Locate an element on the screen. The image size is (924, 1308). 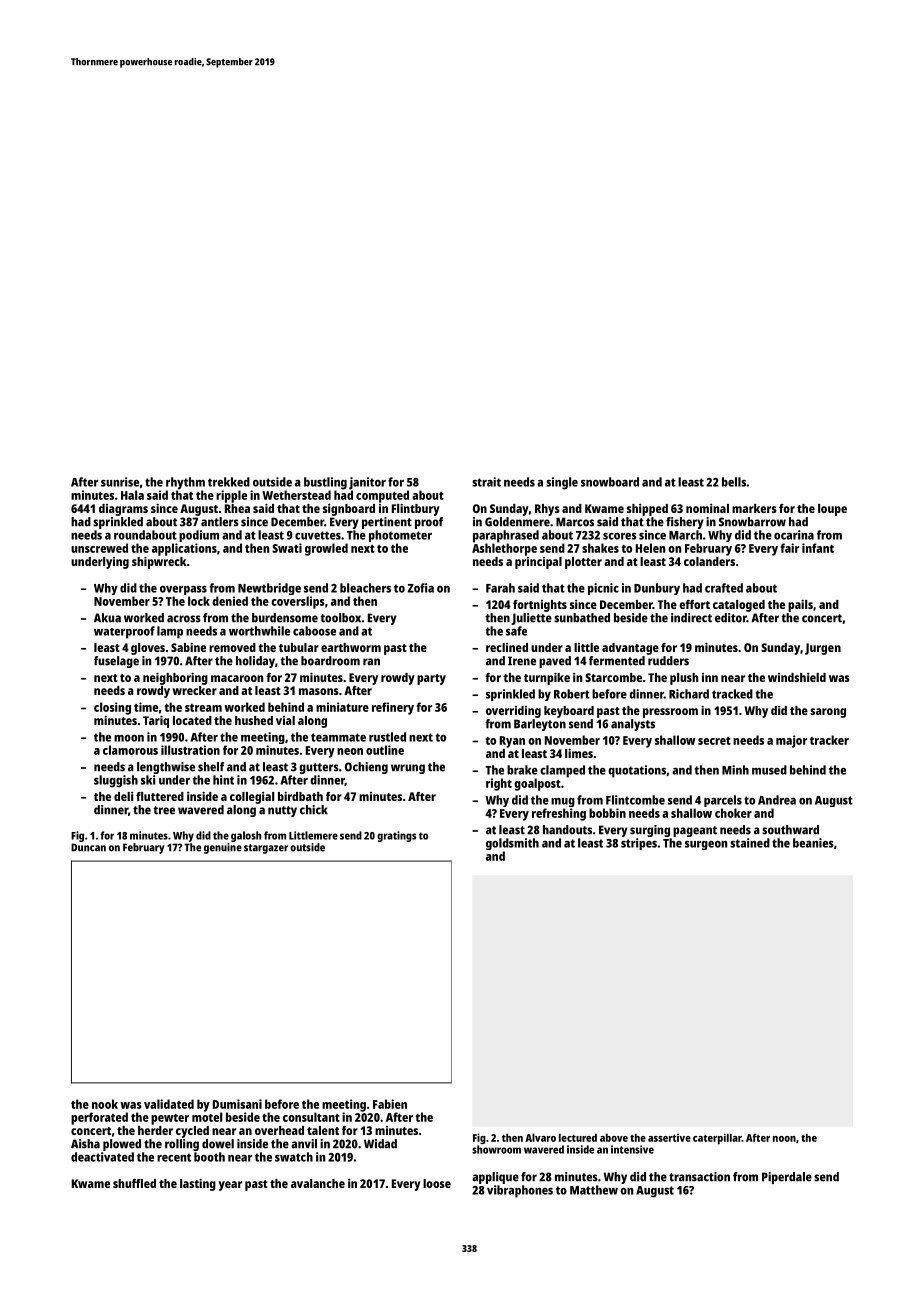
shuffled is located at coordinates (134, 1183).
